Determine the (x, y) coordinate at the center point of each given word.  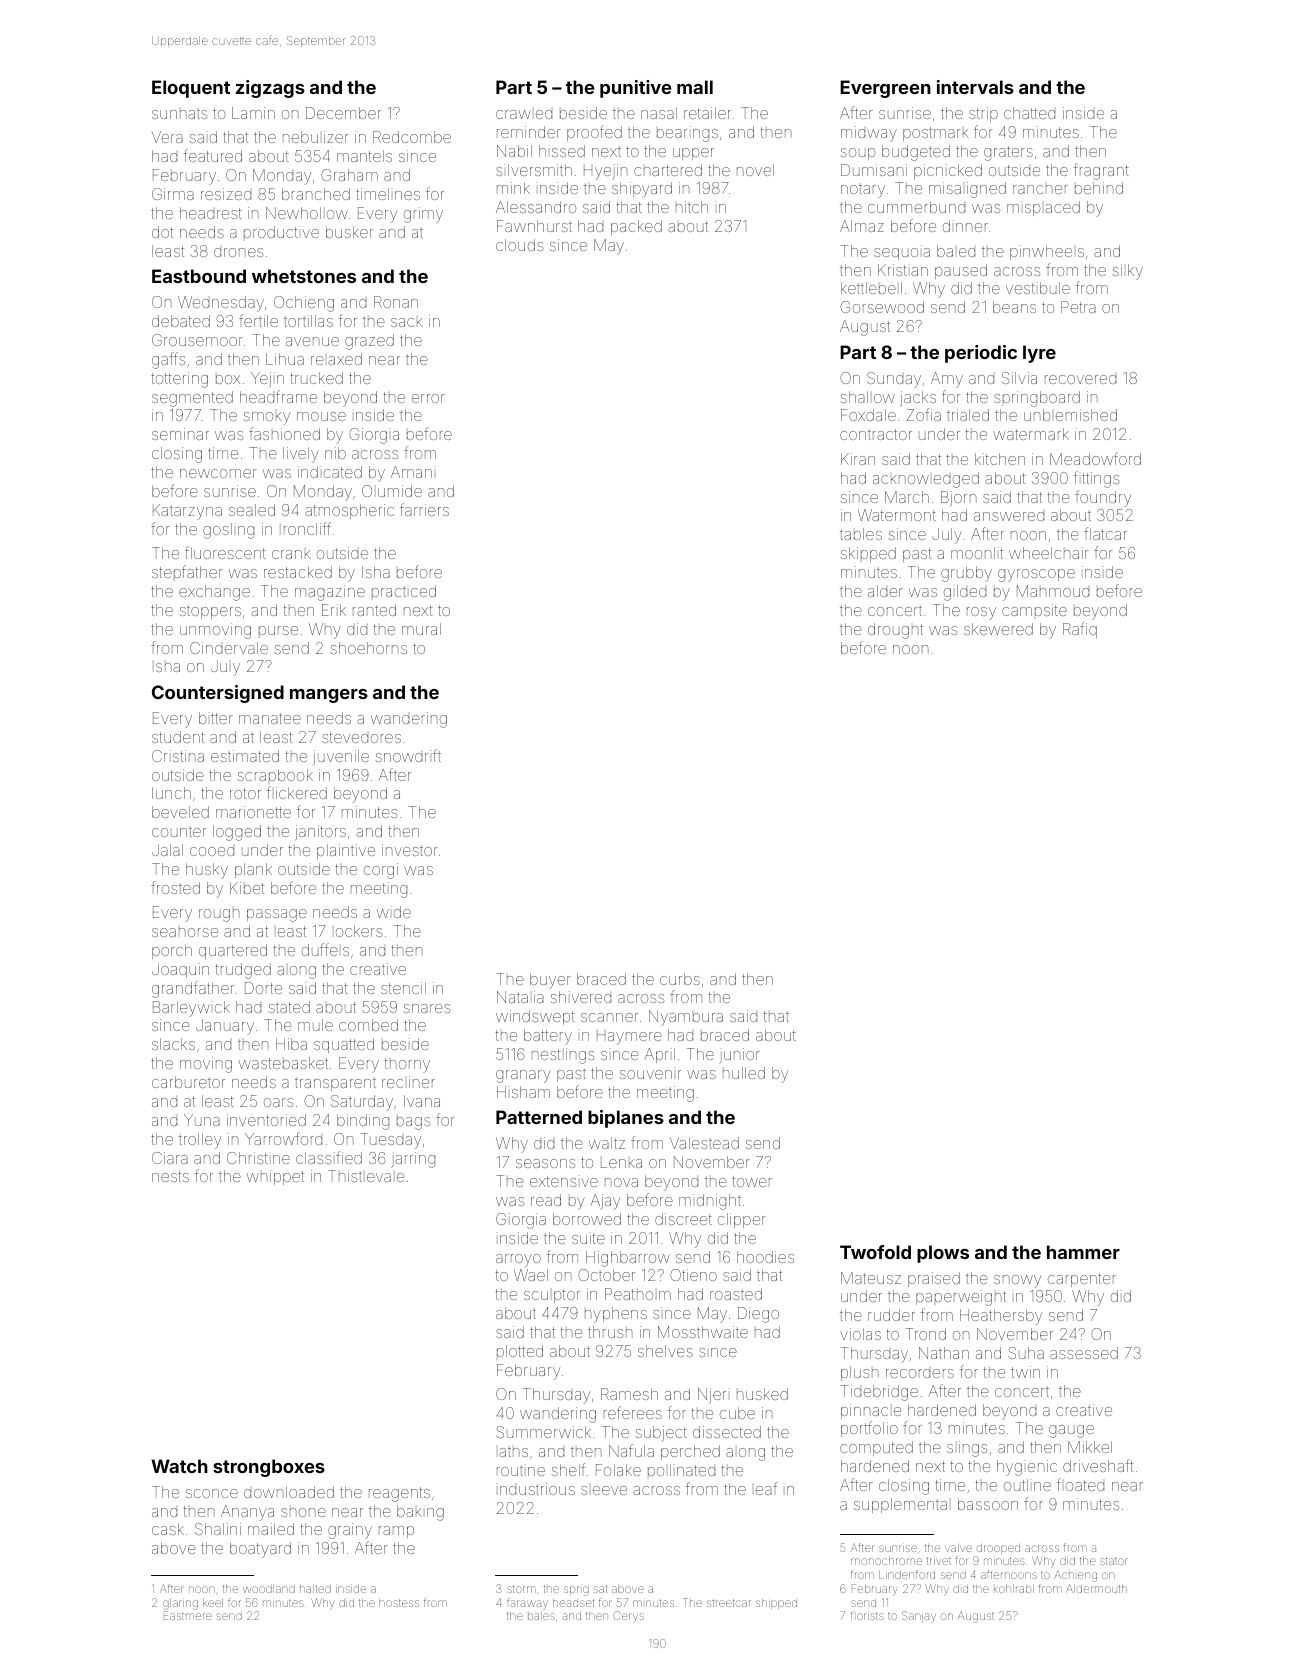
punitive (635, 89)
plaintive (346, 851)
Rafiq (1080, 630)
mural (421, 629)
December (343, 113)
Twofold (875, 1252)
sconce (212, 1493)
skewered (998, 629)
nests (170, 1176)
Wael (531, 1275)
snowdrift (408, 755)
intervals (975, 87)
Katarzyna (187, 512)
